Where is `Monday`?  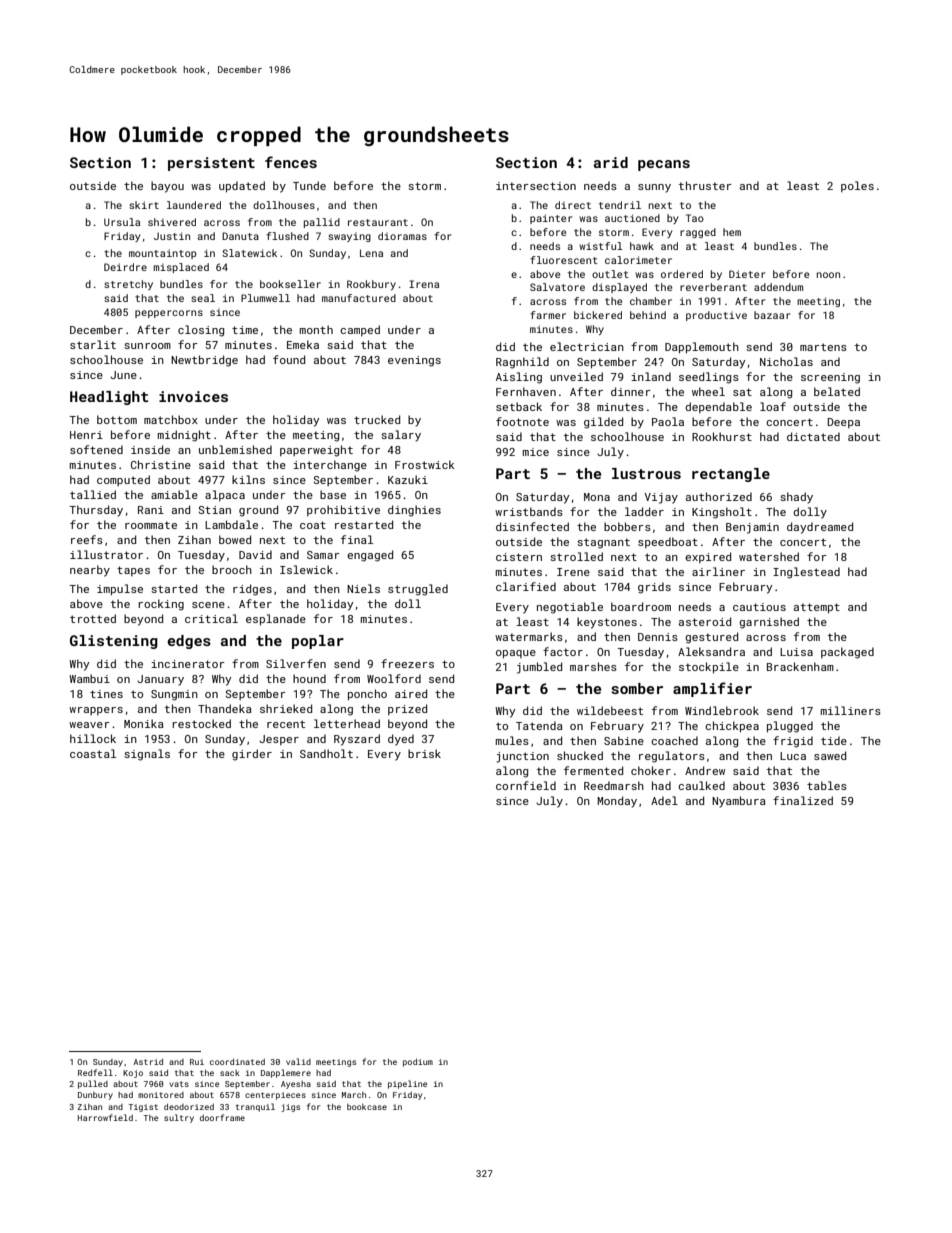
Monday is located at coordinates (617, 802).
